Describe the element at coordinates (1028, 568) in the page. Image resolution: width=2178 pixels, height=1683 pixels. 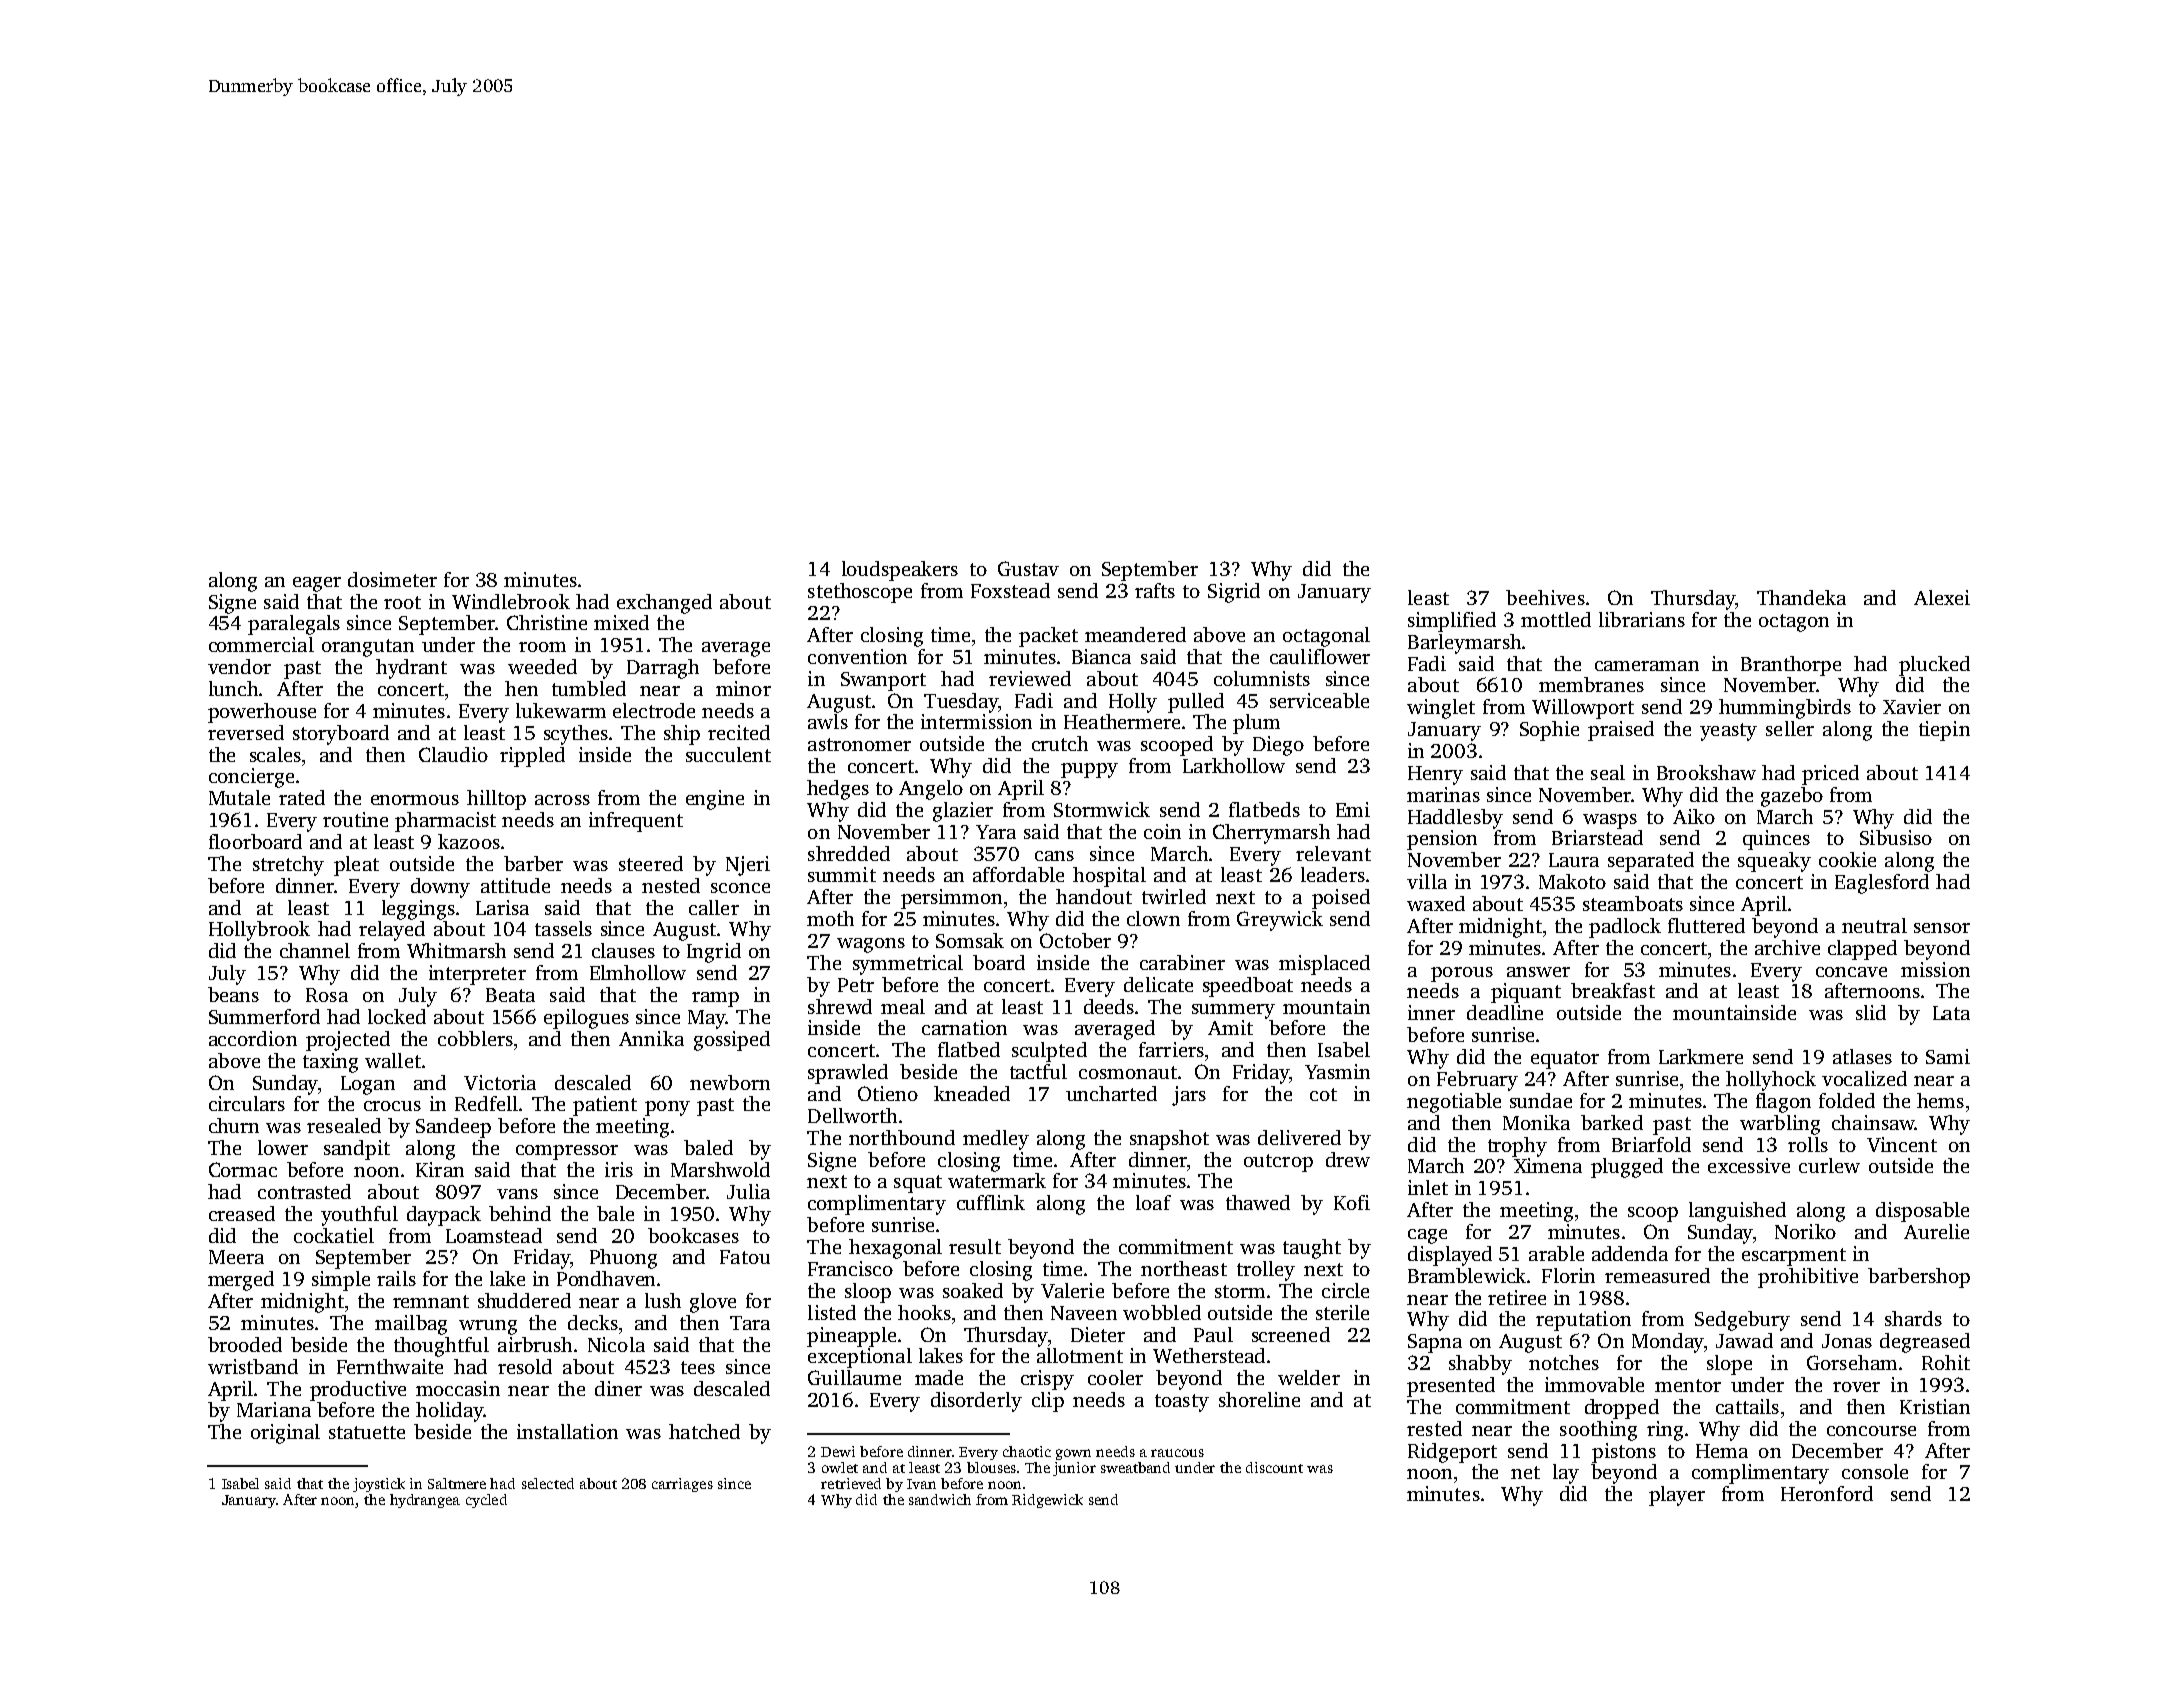
I see `Gustav` at that location.
